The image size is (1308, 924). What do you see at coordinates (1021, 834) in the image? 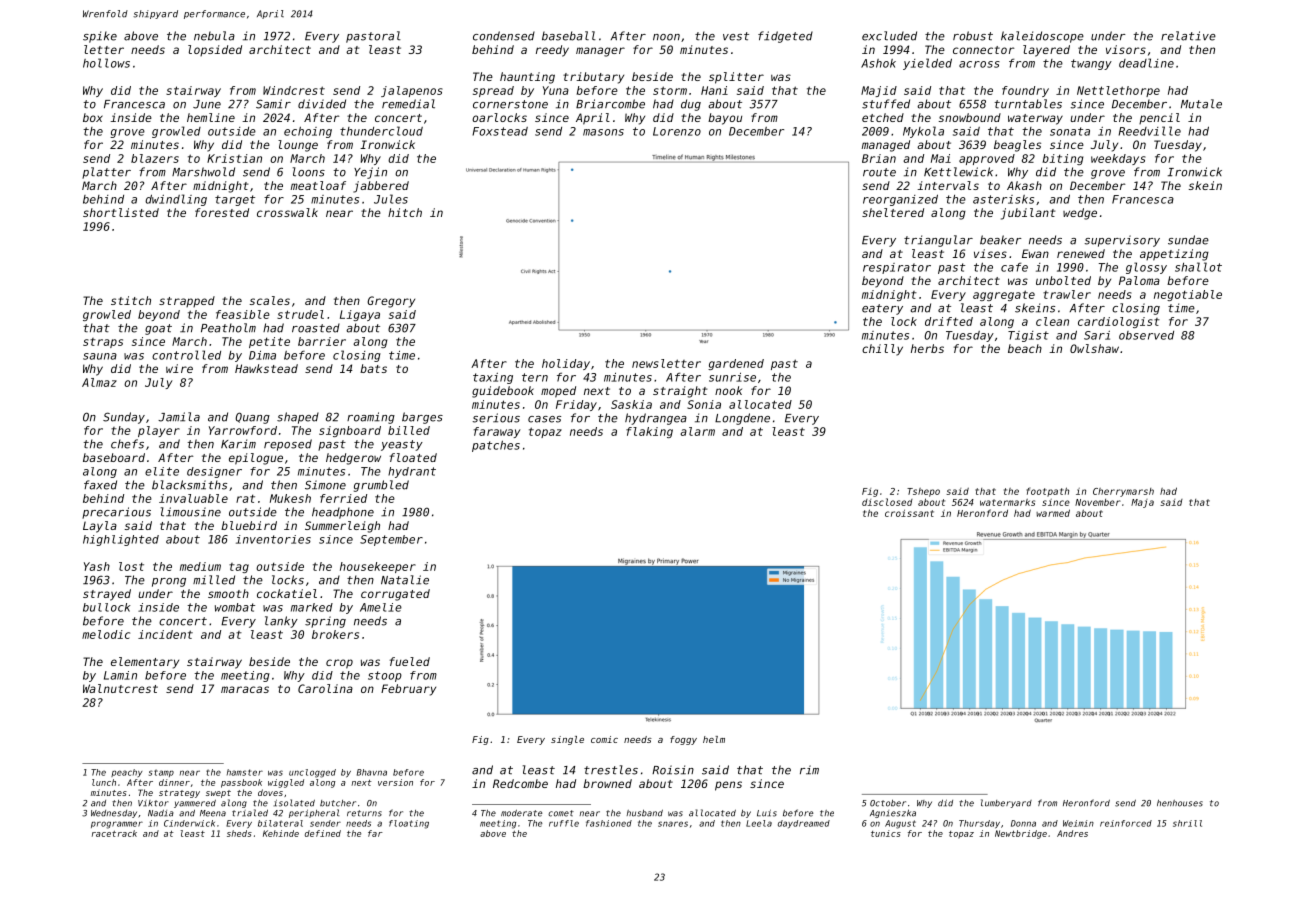
I see `Newtbridge` at bounding box center [1021, 834].
